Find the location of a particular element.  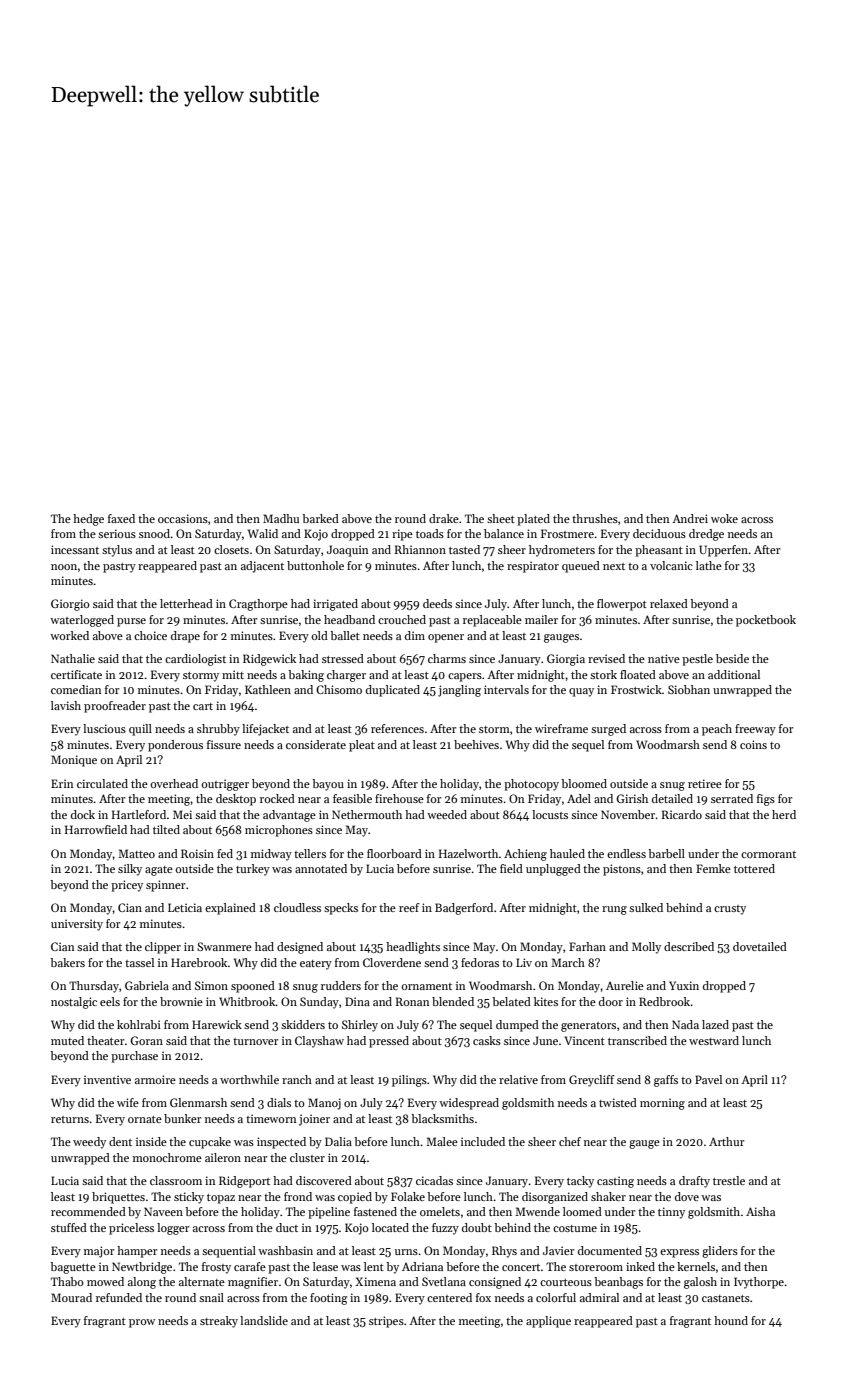

occasions is located at coordinates (183, 518).
